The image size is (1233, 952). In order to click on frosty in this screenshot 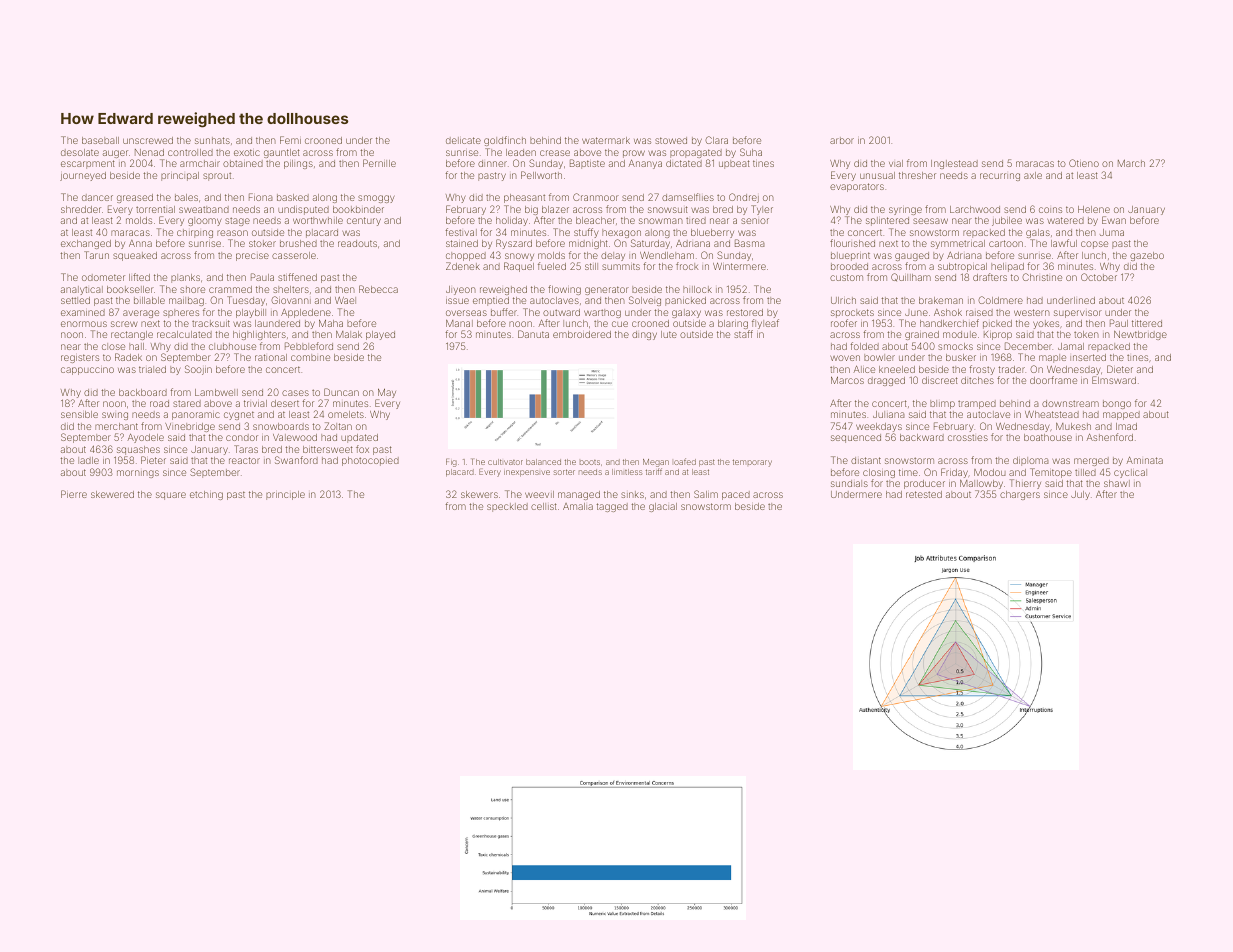, I will do `click(982, 370)`.
